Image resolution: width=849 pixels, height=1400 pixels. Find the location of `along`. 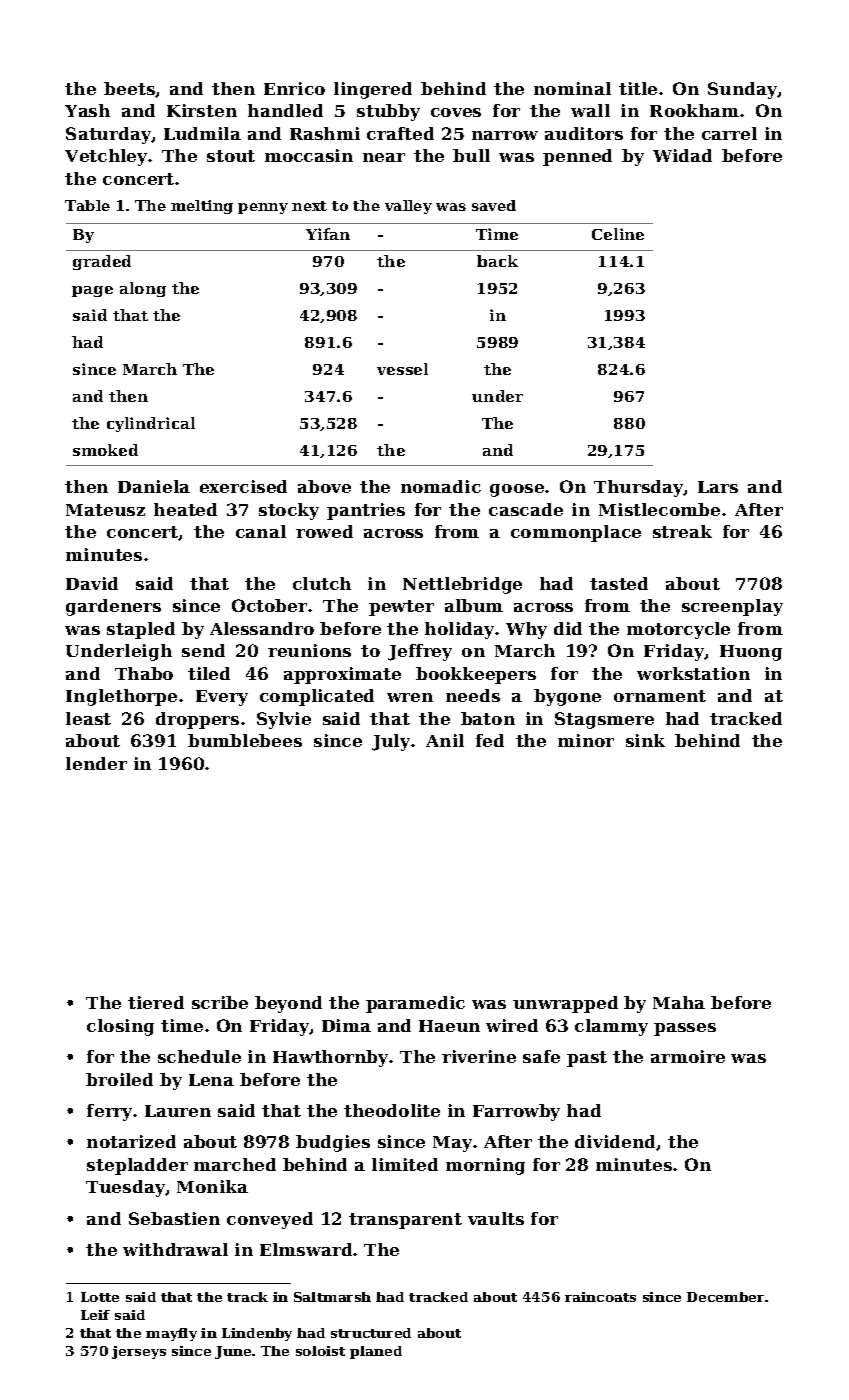

along is located at coordinates (143, 289).
